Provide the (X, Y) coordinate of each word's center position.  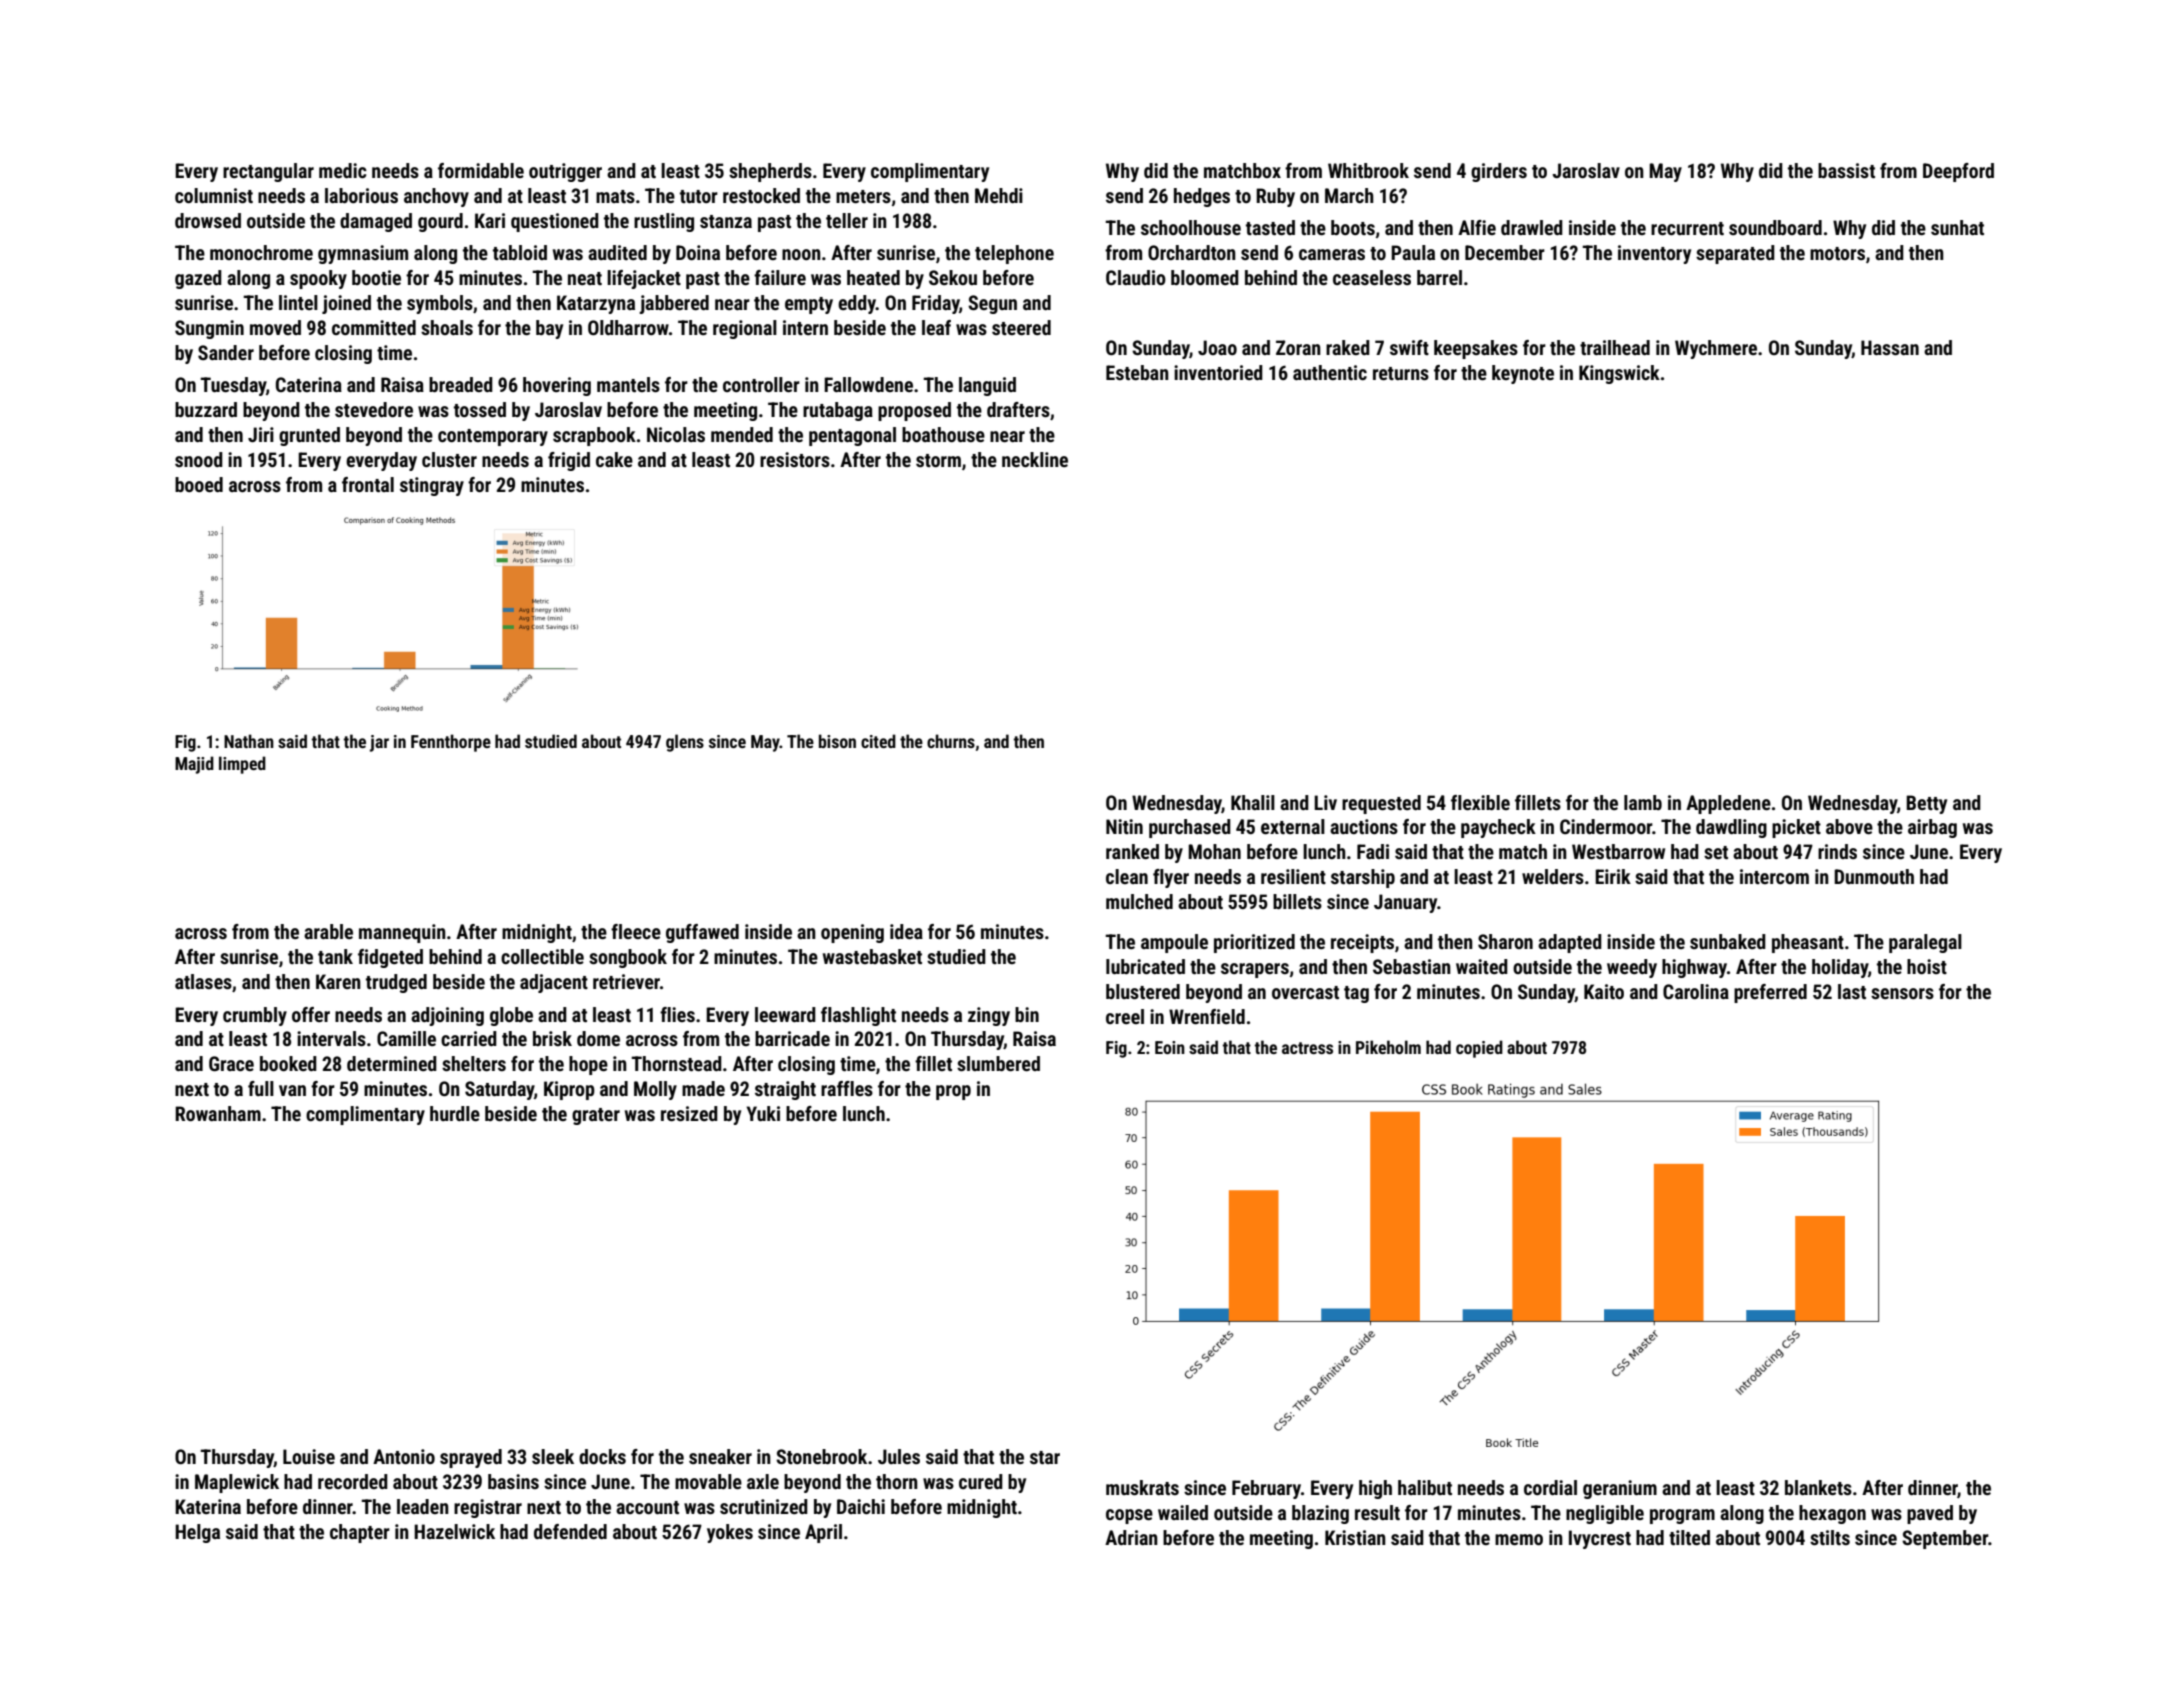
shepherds (770, 172)
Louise (309, 1456)
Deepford (1958, 172)
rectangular (268, 172)
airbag (1932, 828)
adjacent (554, 983)
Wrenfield (1207, 1016)
